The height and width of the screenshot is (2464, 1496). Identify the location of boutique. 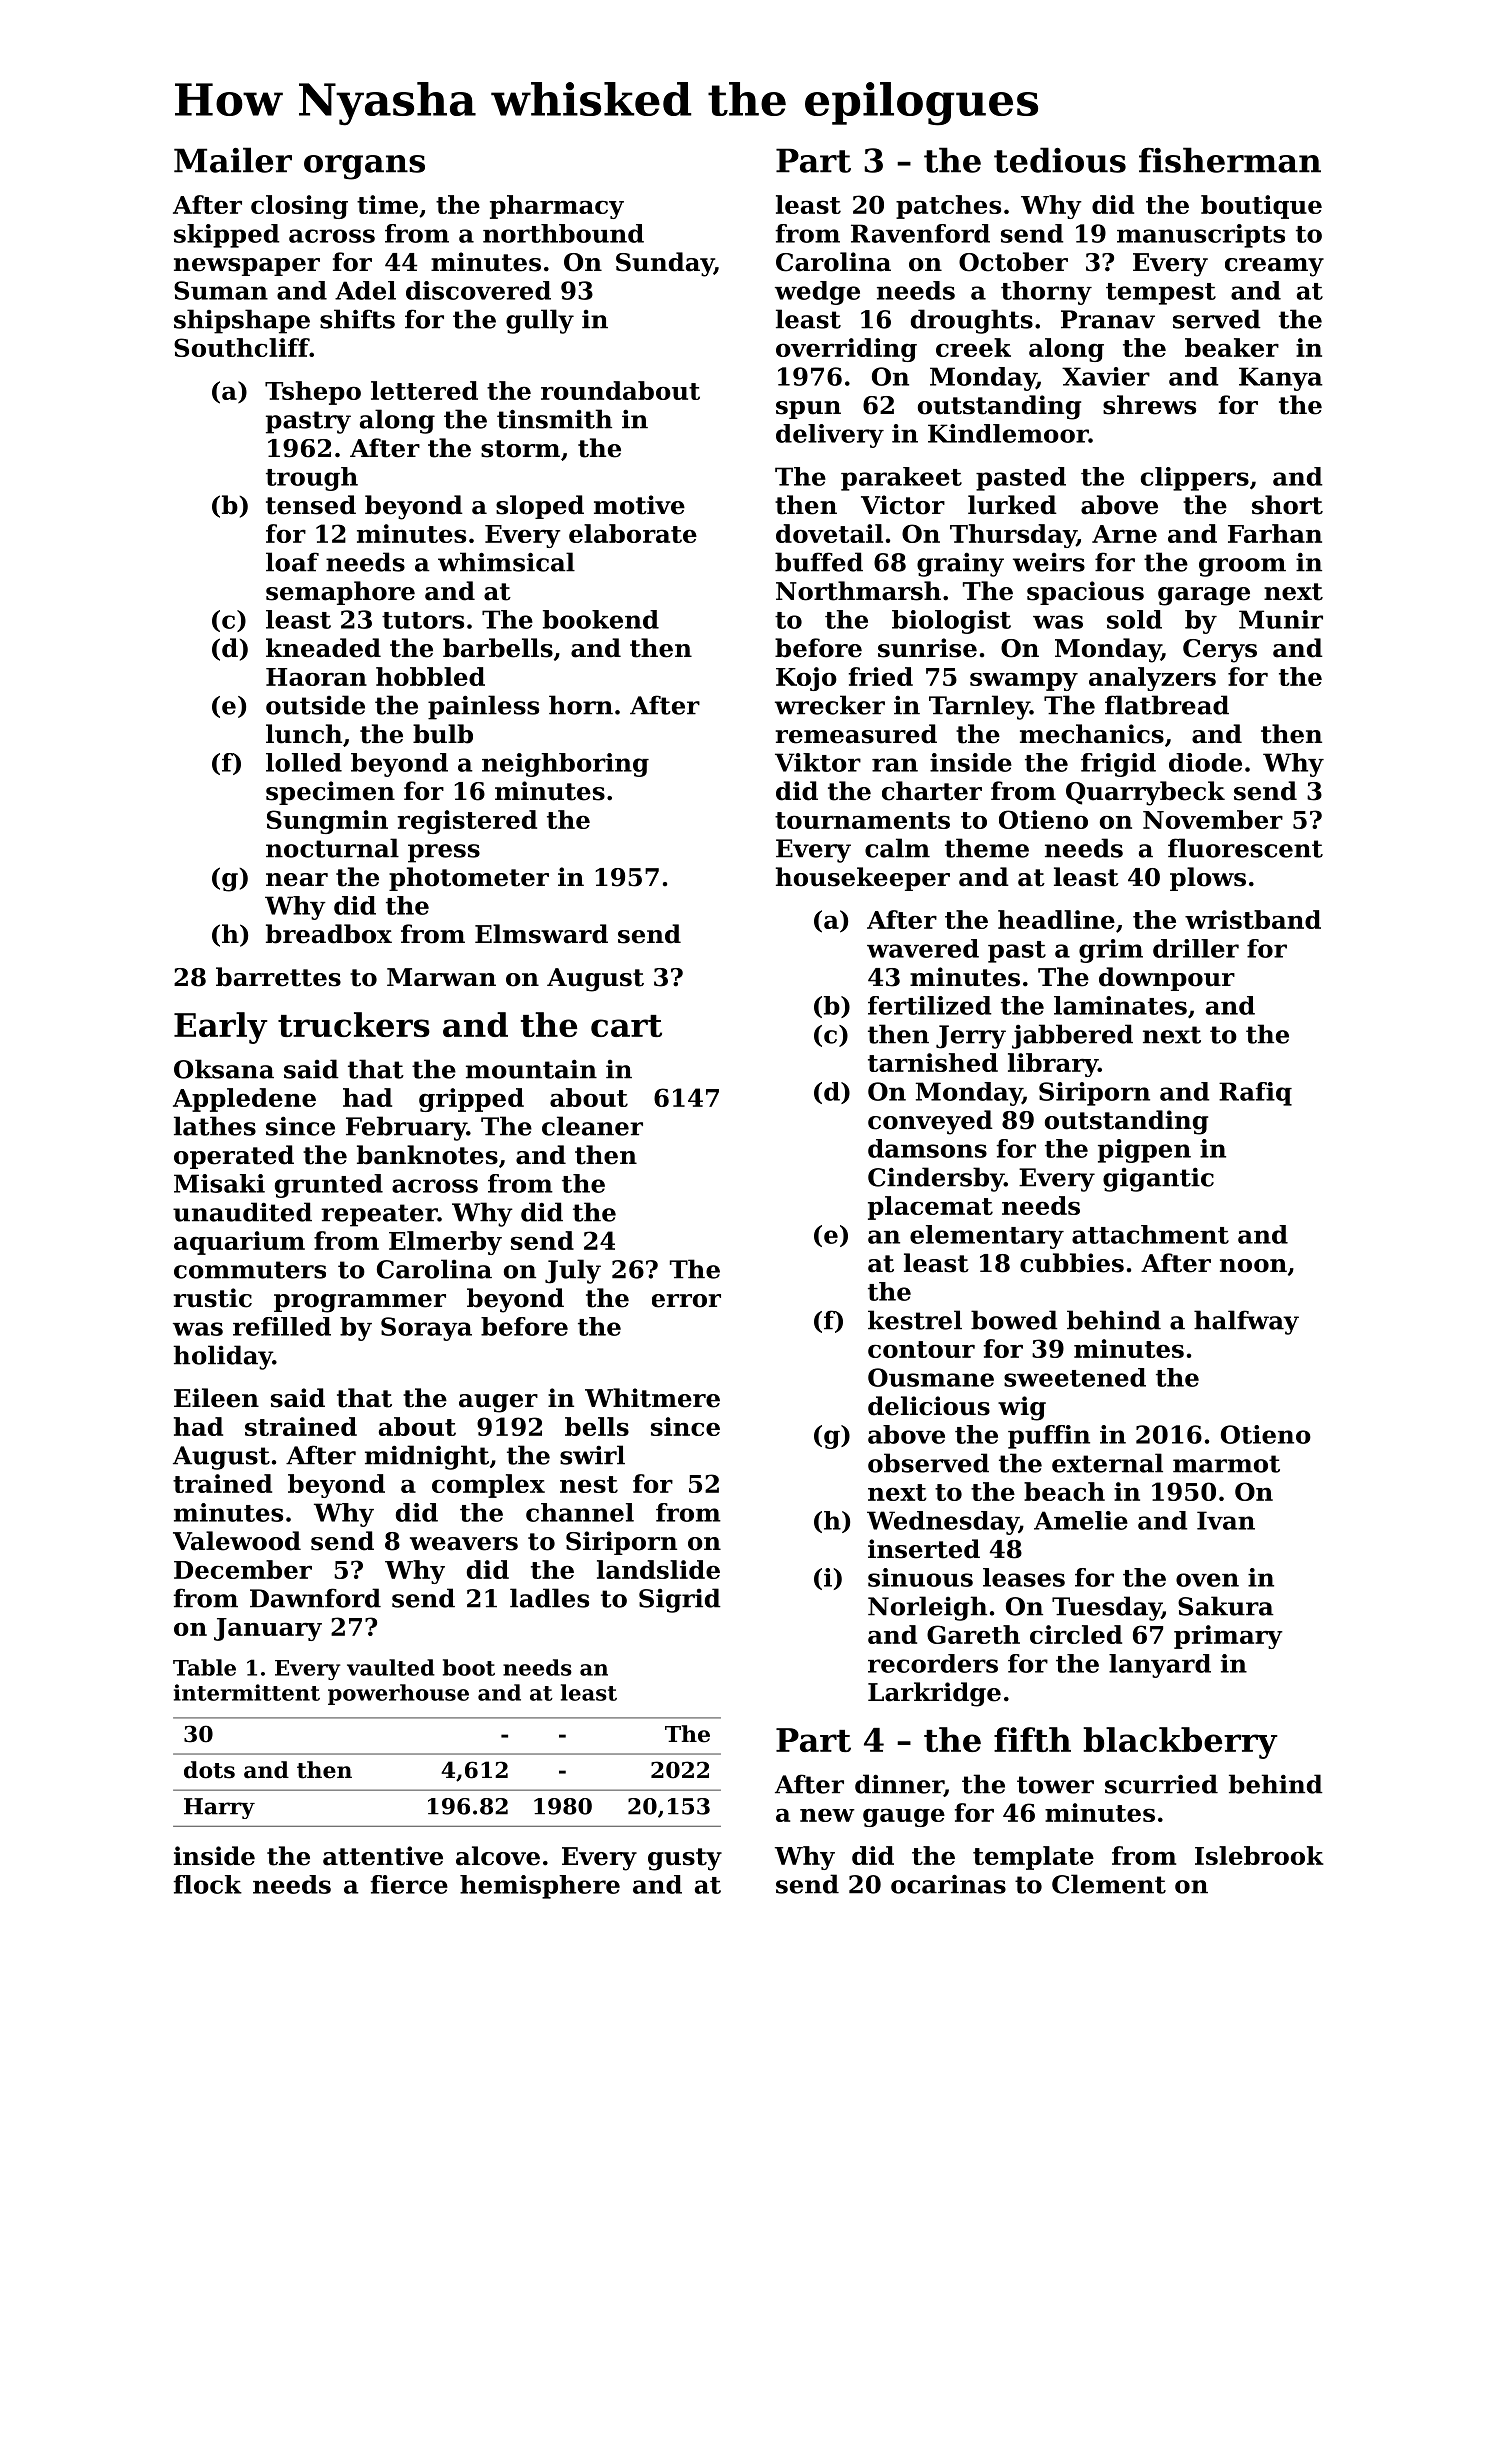
(1261, 207).
